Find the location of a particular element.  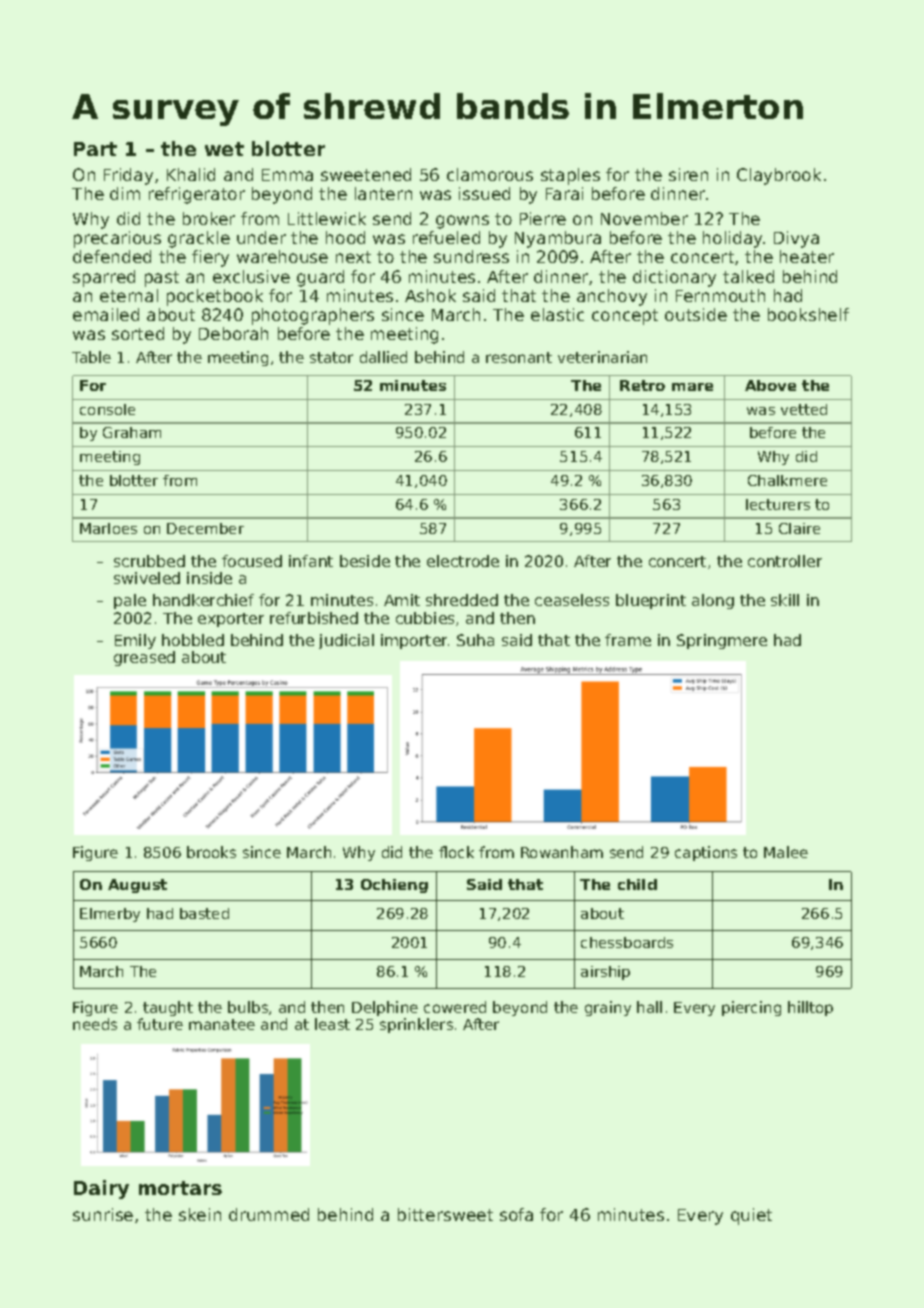

Ochieng is located at coordinates (394, 886).
